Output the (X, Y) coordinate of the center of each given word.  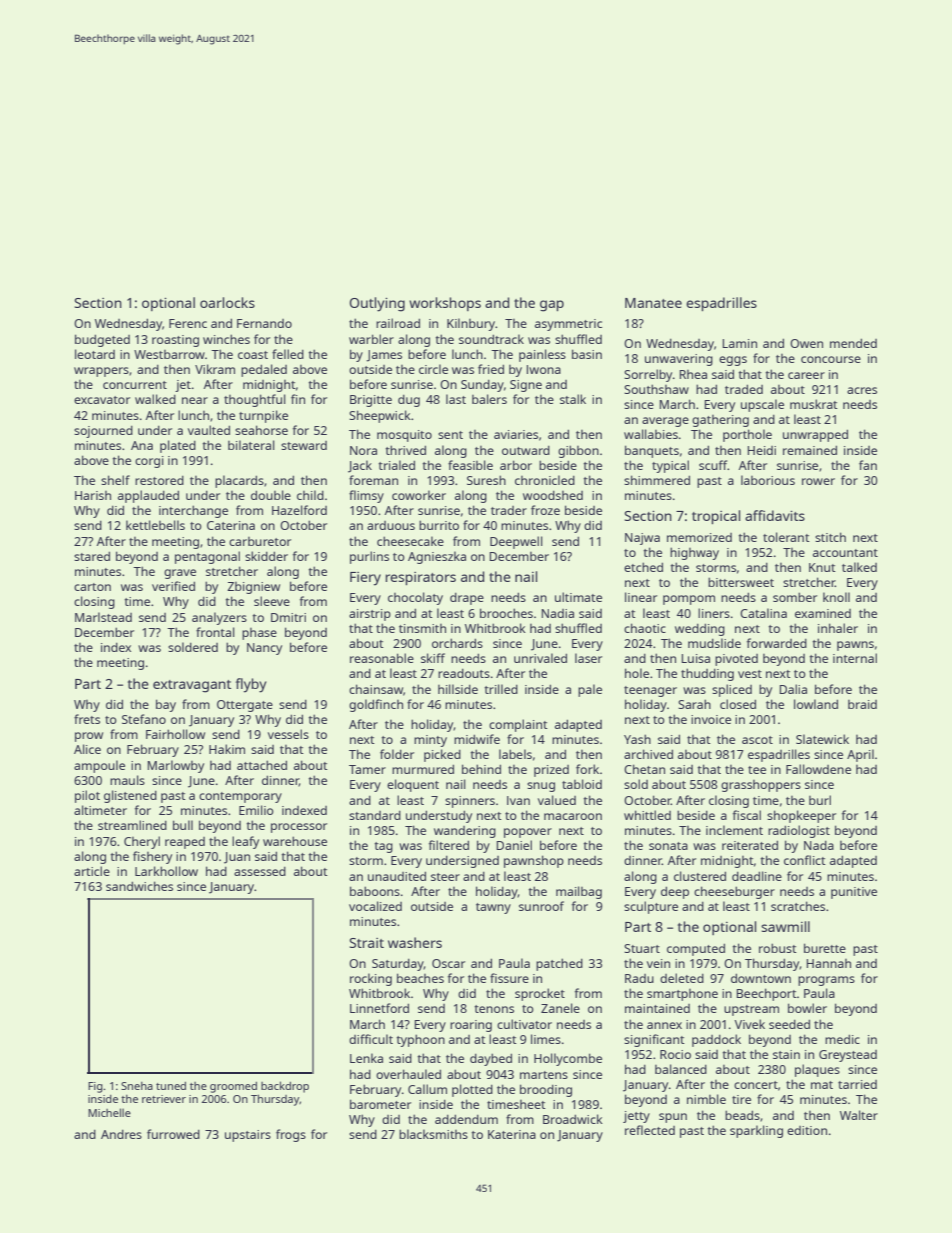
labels (515, 754)
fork (587, 769)
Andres (121, 1134)
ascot (757, 740)
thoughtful (255, 400)
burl (820, 800)
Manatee (653, 303)
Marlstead (103, 617)
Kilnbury (471, 324)
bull (183, 825)
